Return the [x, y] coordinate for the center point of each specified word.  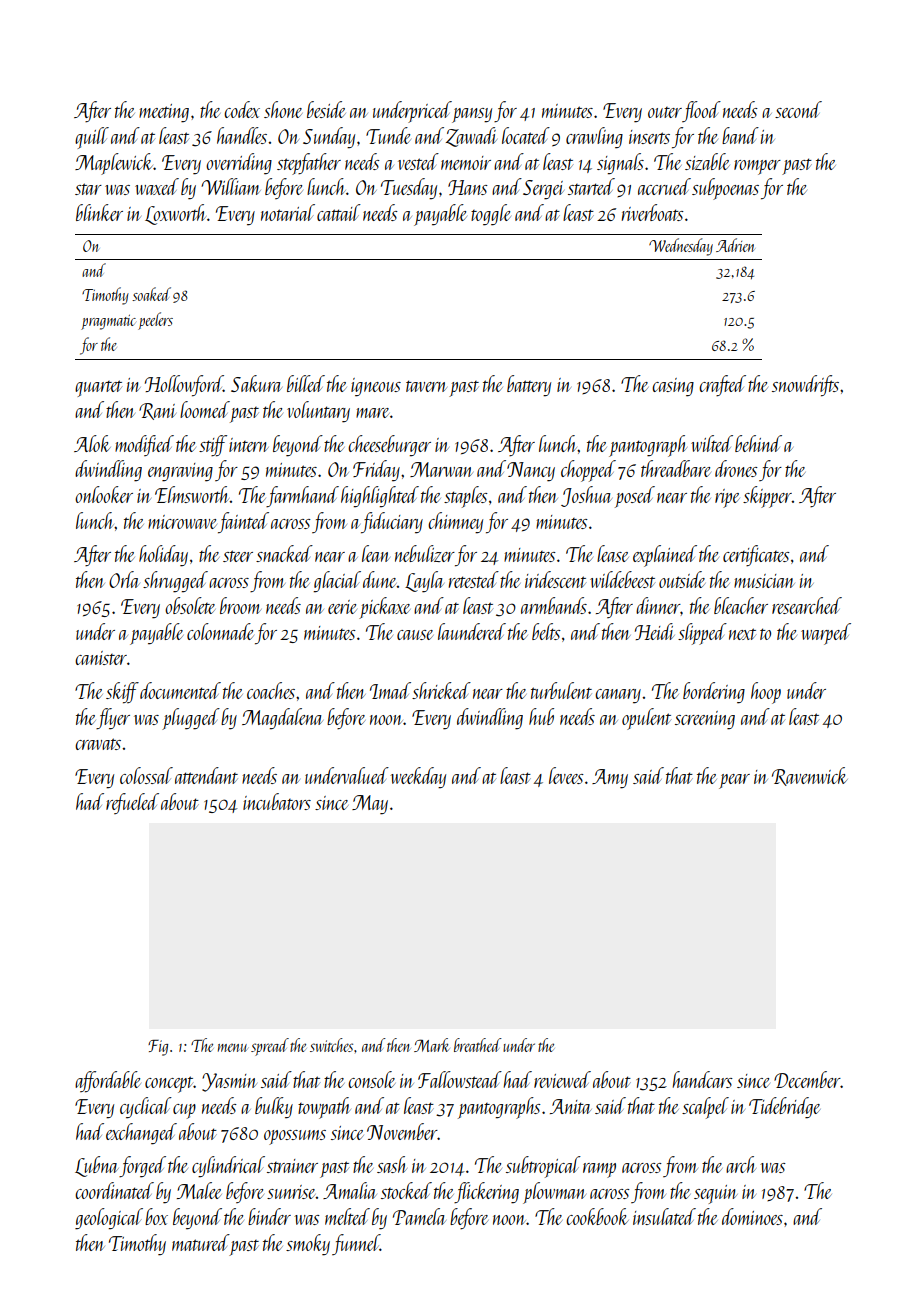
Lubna [97, 1166]
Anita [571, 1106]
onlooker [104, 494]
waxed [157, 186]
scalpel [705, 1108]
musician [764, 581]
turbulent [561, 690]
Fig [158, 1048]
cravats [98, 744]
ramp [599, 1170]
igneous [376, 387]
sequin [716, 1194]
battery [529, 386]
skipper [767, 497]
